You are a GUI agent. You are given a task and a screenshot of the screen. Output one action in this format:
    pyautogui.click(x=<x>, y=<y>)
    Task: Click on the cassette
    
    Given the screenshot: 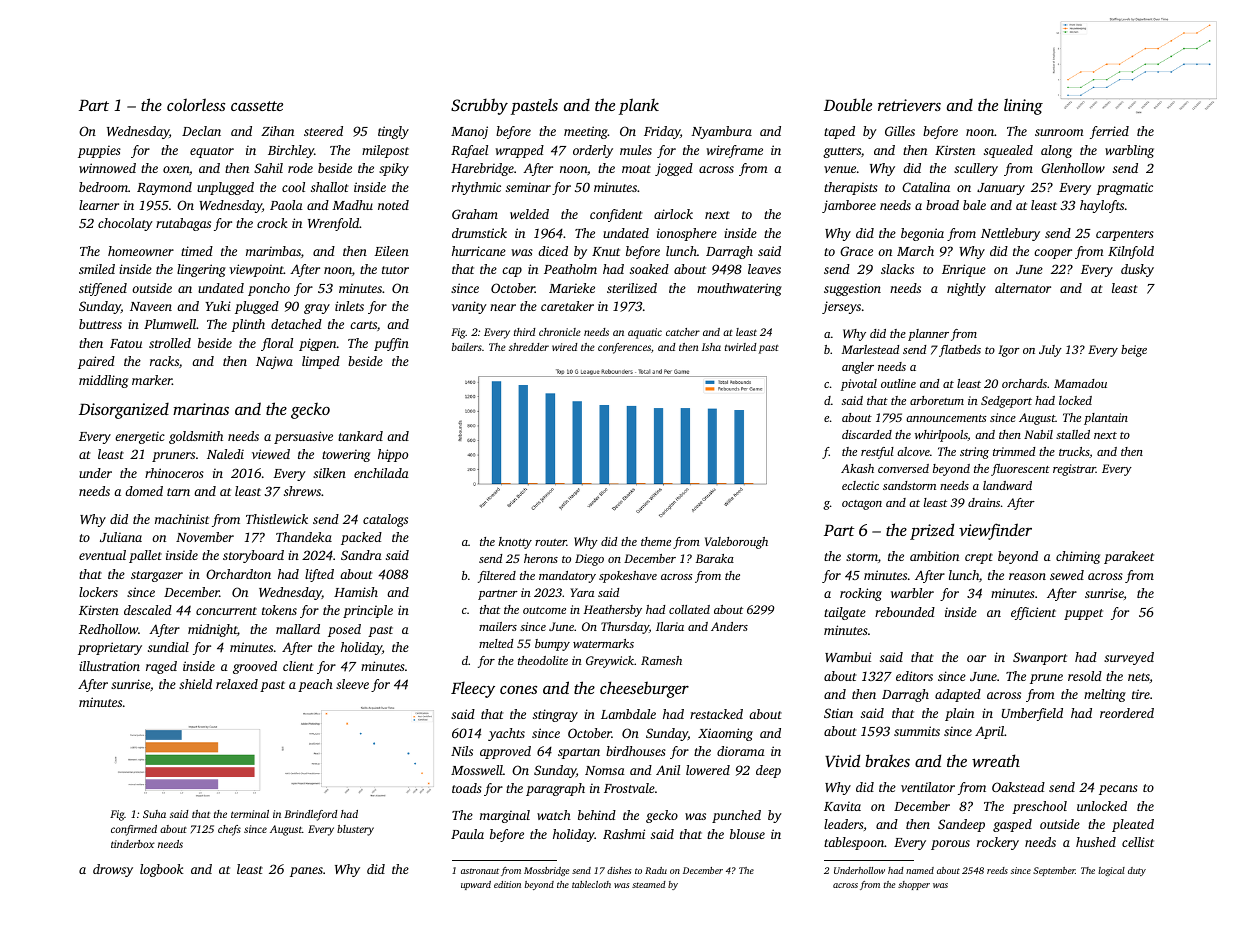 What is the action you would take?
    pyautogui.click(x=257, y=106)
